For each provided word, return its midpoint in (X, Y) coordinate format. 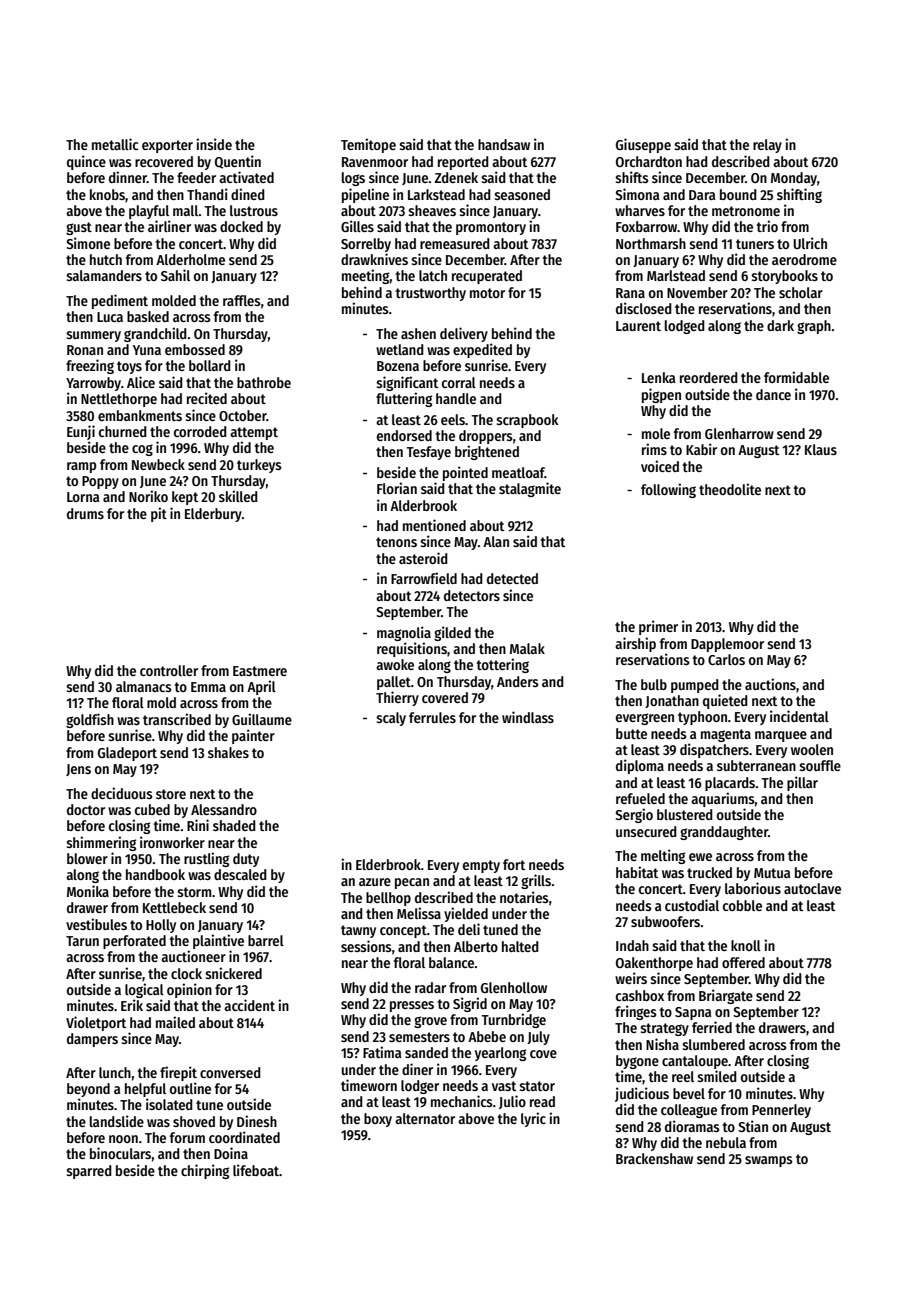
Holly (161, 926)
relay (767, 146)
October (243, 415)
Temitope (368, 145)
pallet (394, 683)
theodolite (730, 489)
